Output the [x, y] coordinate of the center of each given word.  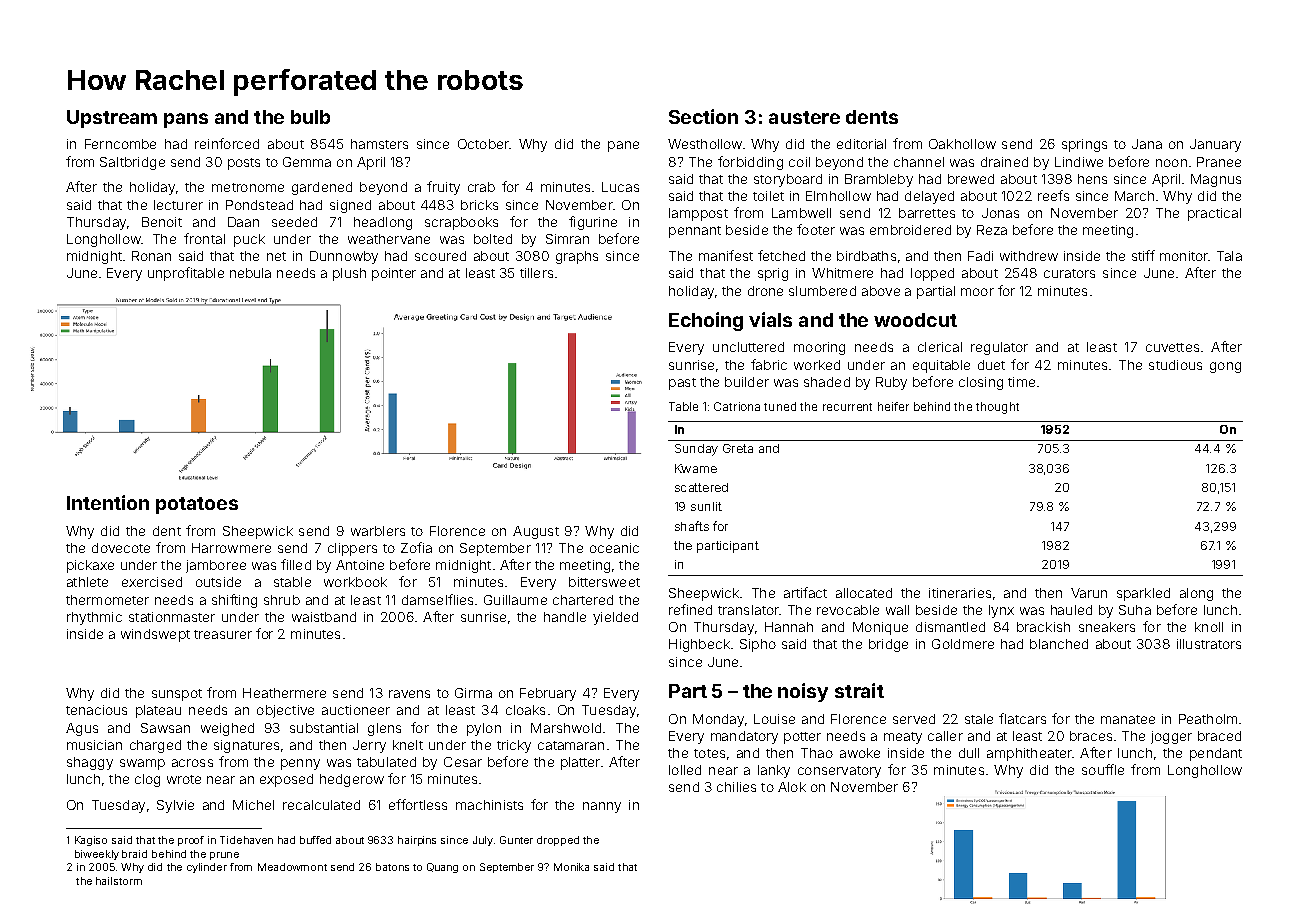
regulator [999, 348]
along [1196, 594]
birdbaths [866, 256]
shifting [234, 601]
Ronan [151, 256]
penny [300, 764]
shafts [692, 526]
